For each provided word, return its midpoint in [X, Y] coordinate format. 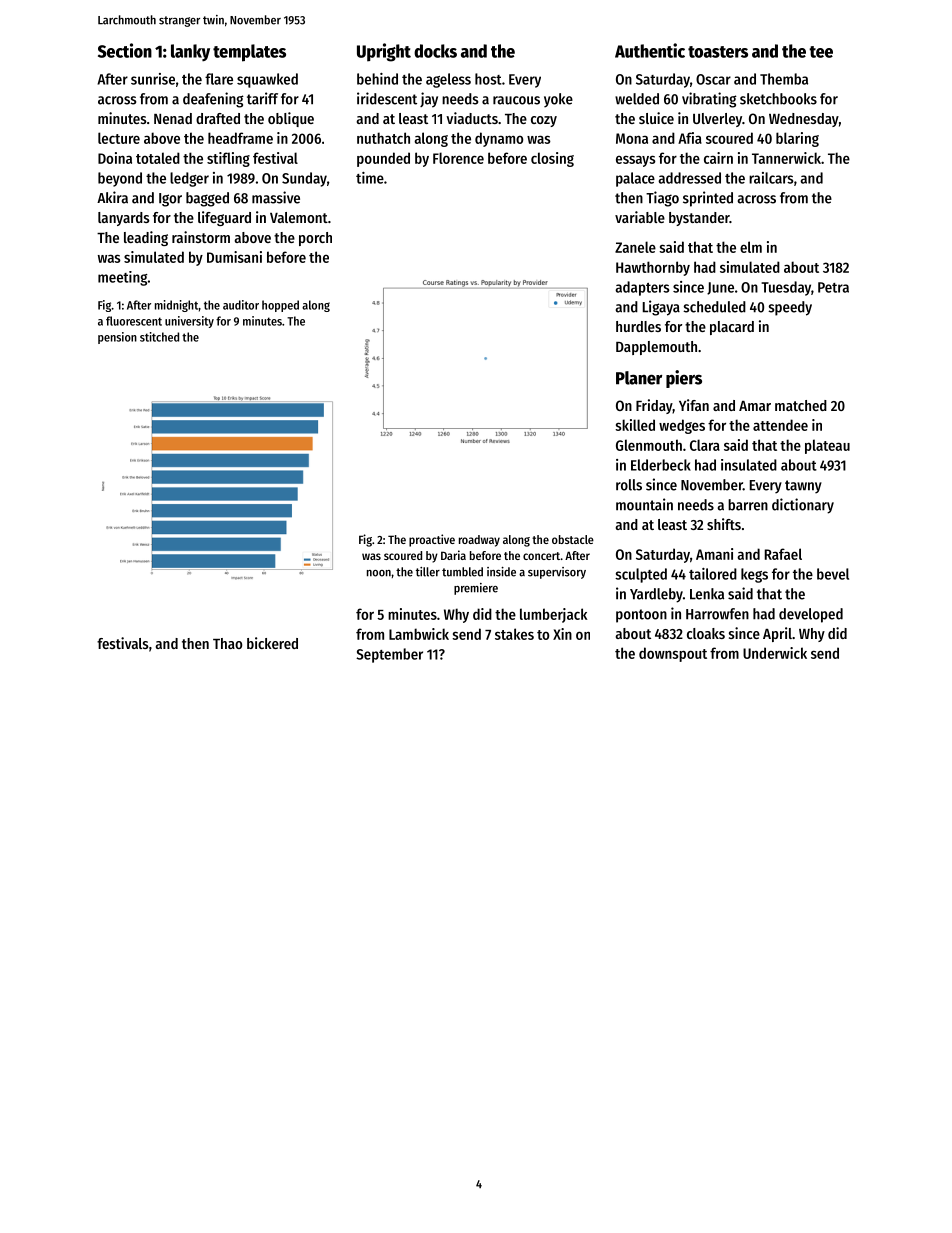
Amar [755, 406]
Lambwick [419, 634]
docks [435, 51]
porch [315, 239]
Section [125, 50]
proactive [432, 540]
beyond [120, 179]
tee [821, 52]
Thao [227, 643]
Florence [458, 158]
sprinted [708, 199]
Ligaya [661, 308]
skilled [635, 425]
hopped [280, 306]
